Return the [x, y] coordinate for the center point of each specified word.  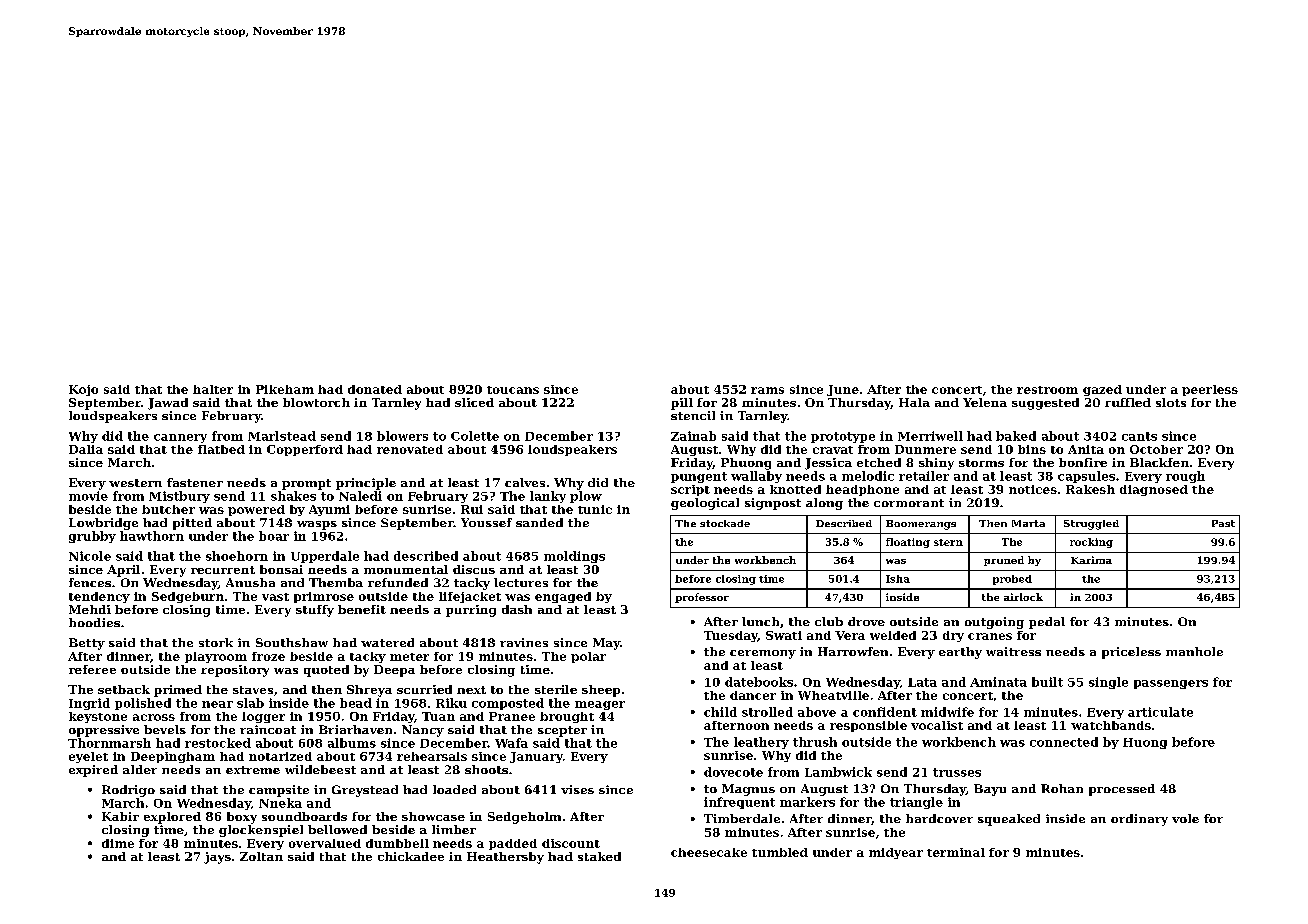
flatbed [221, 449]
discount [571, 843]
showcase [433, 816]
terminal [956, 852]
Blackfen [1159, 462]
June [843, 390]
